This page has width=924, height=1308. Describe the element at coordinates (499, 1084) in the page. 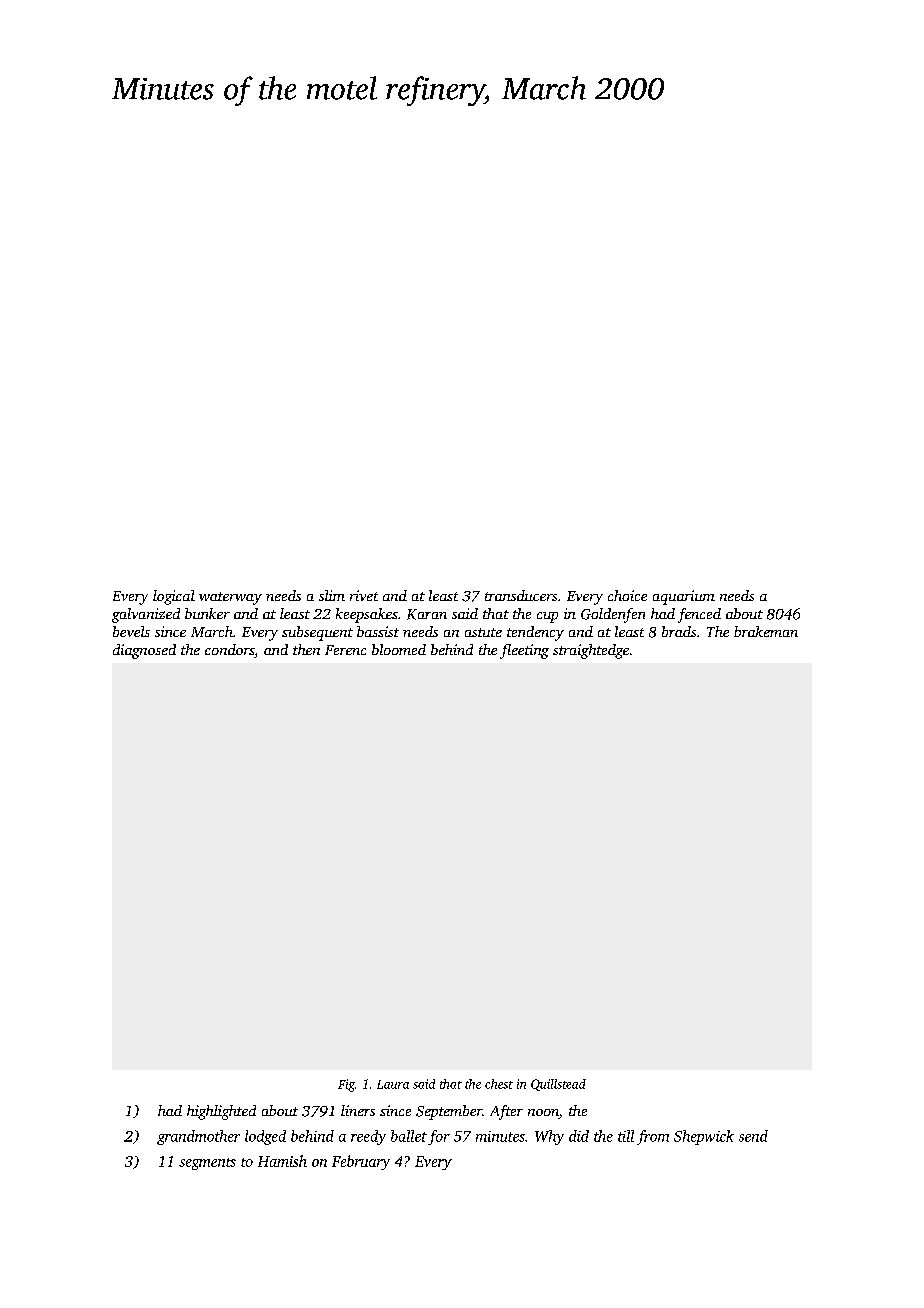

I see `chest` at that location.
